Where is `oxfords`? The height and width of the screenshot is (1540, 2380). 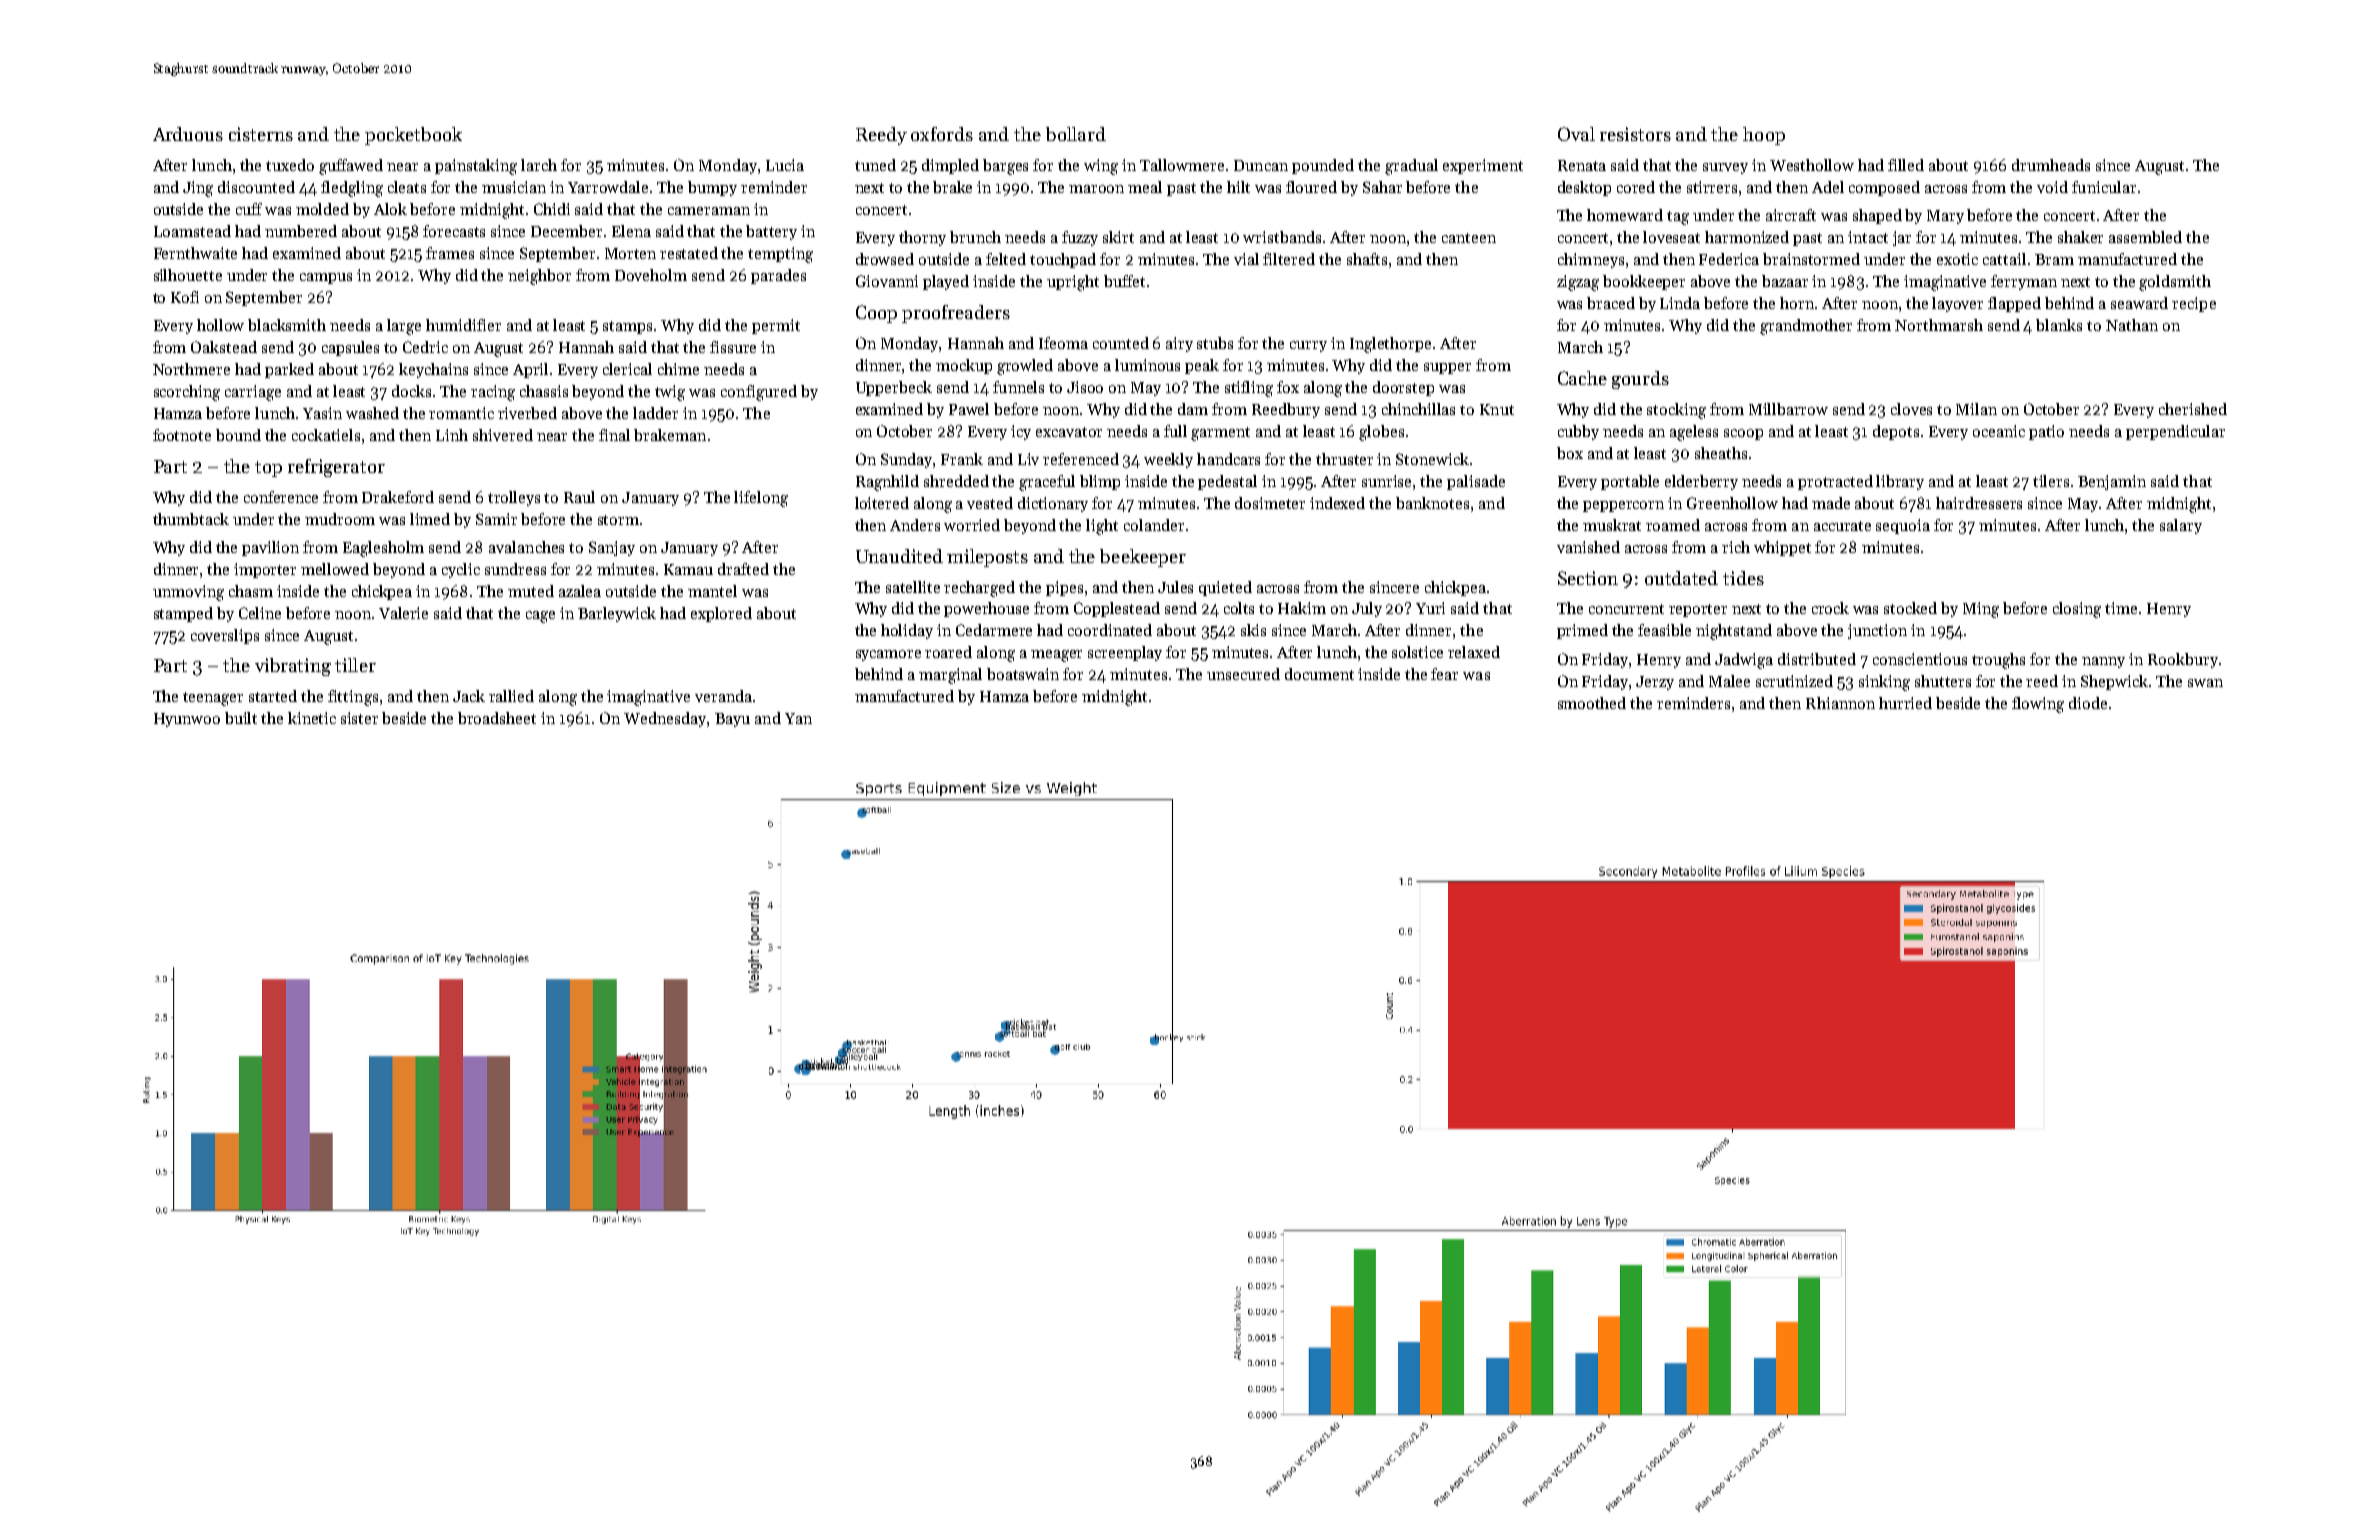
oxfords is located at coordinates (942, 134).
